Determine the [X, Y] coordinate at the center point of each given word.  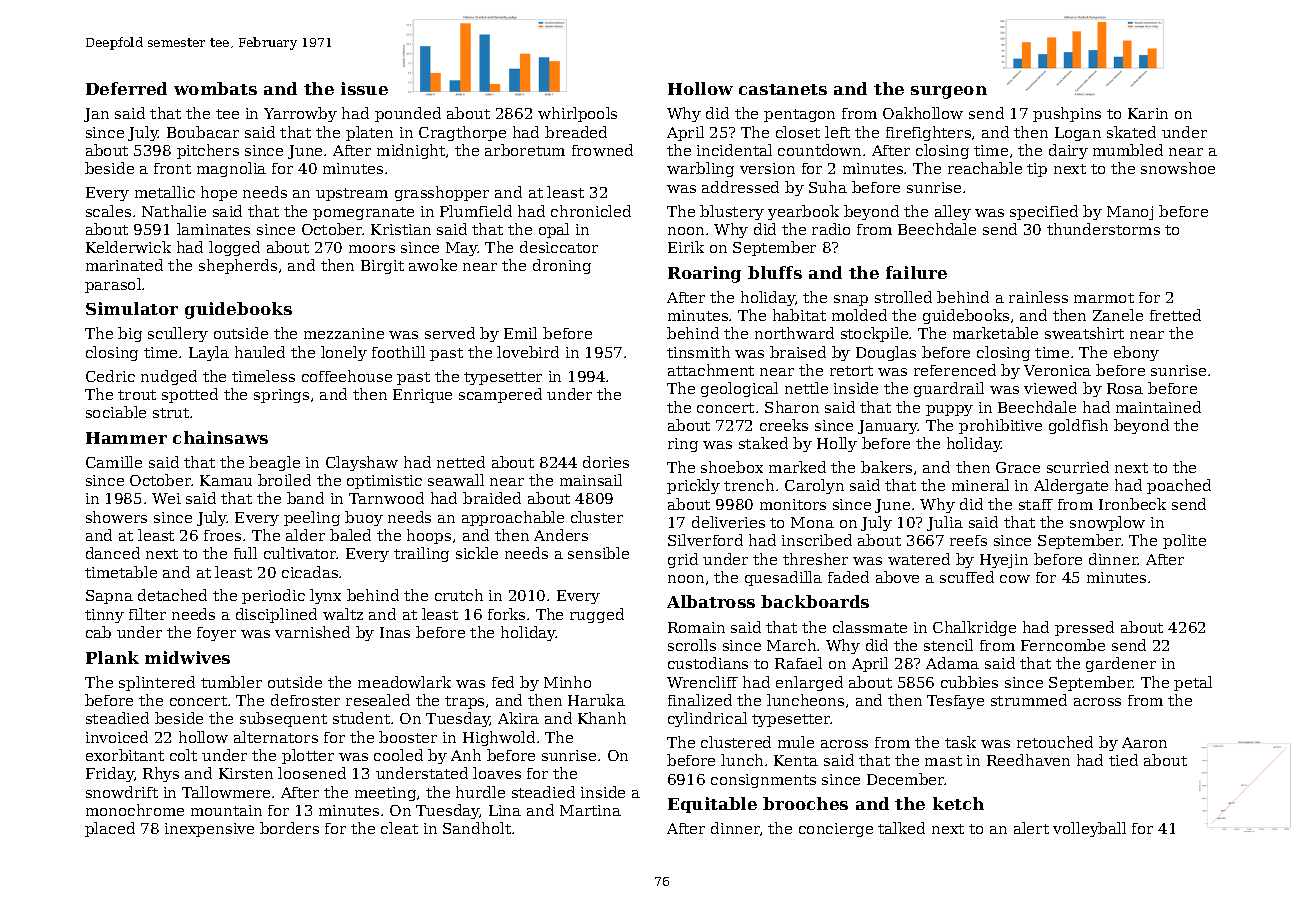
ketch [958, 803]
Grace [1018, 467]
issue [364, 88]
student [361, 718]
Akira [518, 718]
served [450, 333]
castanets [783, 89]
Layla [209, 353]
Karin [1148, 113]
